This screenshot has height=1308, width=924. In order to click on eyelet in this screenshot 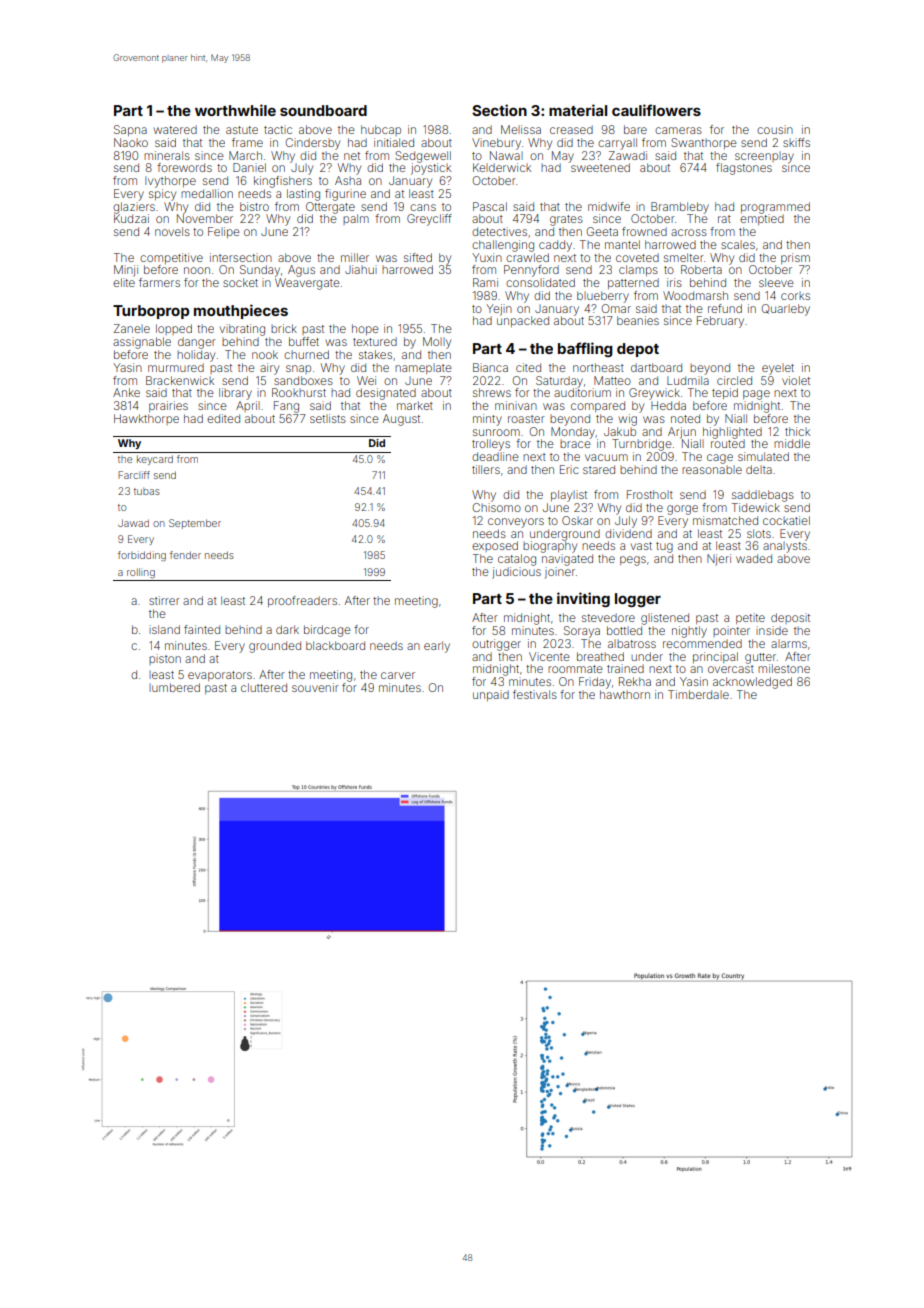, I will do `click(778, 369)`.
